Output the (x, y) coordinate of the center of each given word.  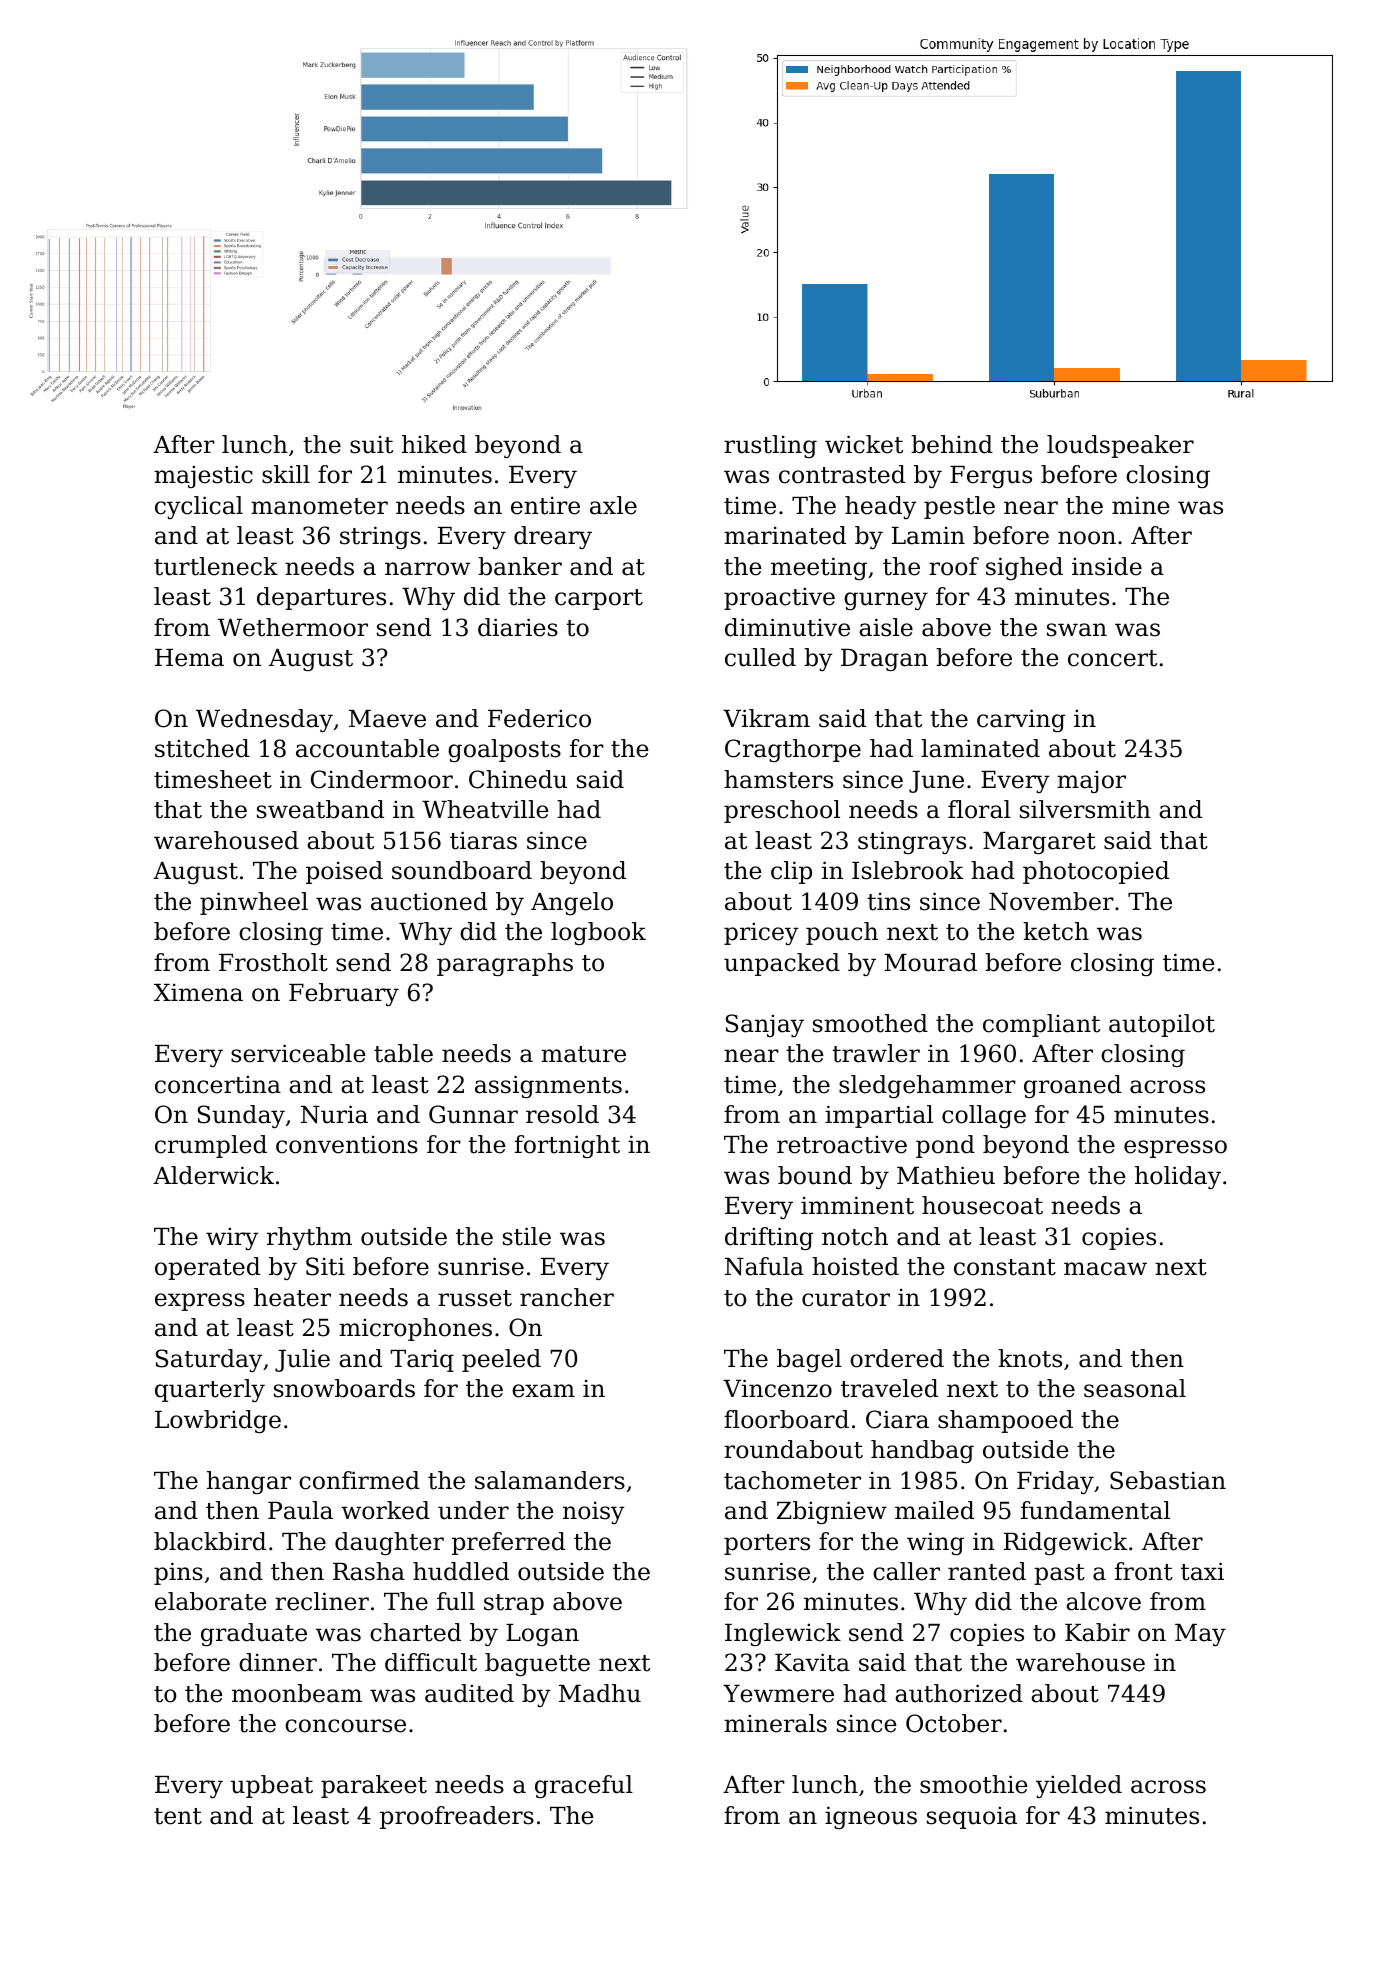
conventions (347, 1144)
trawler (876, 1053)
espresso (1175, 1149)
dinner (278, 1662)
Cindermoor (382, 779)
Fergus (991, 477)
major (1091, 782)
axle (613, 505)
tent (178, 1816)
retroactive (842, 1144)
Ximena (198, 992)
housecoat (982, 1205)
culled (760, 657)
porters (767, 1544)
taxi (1202, 1571)
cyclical (199, 507)
